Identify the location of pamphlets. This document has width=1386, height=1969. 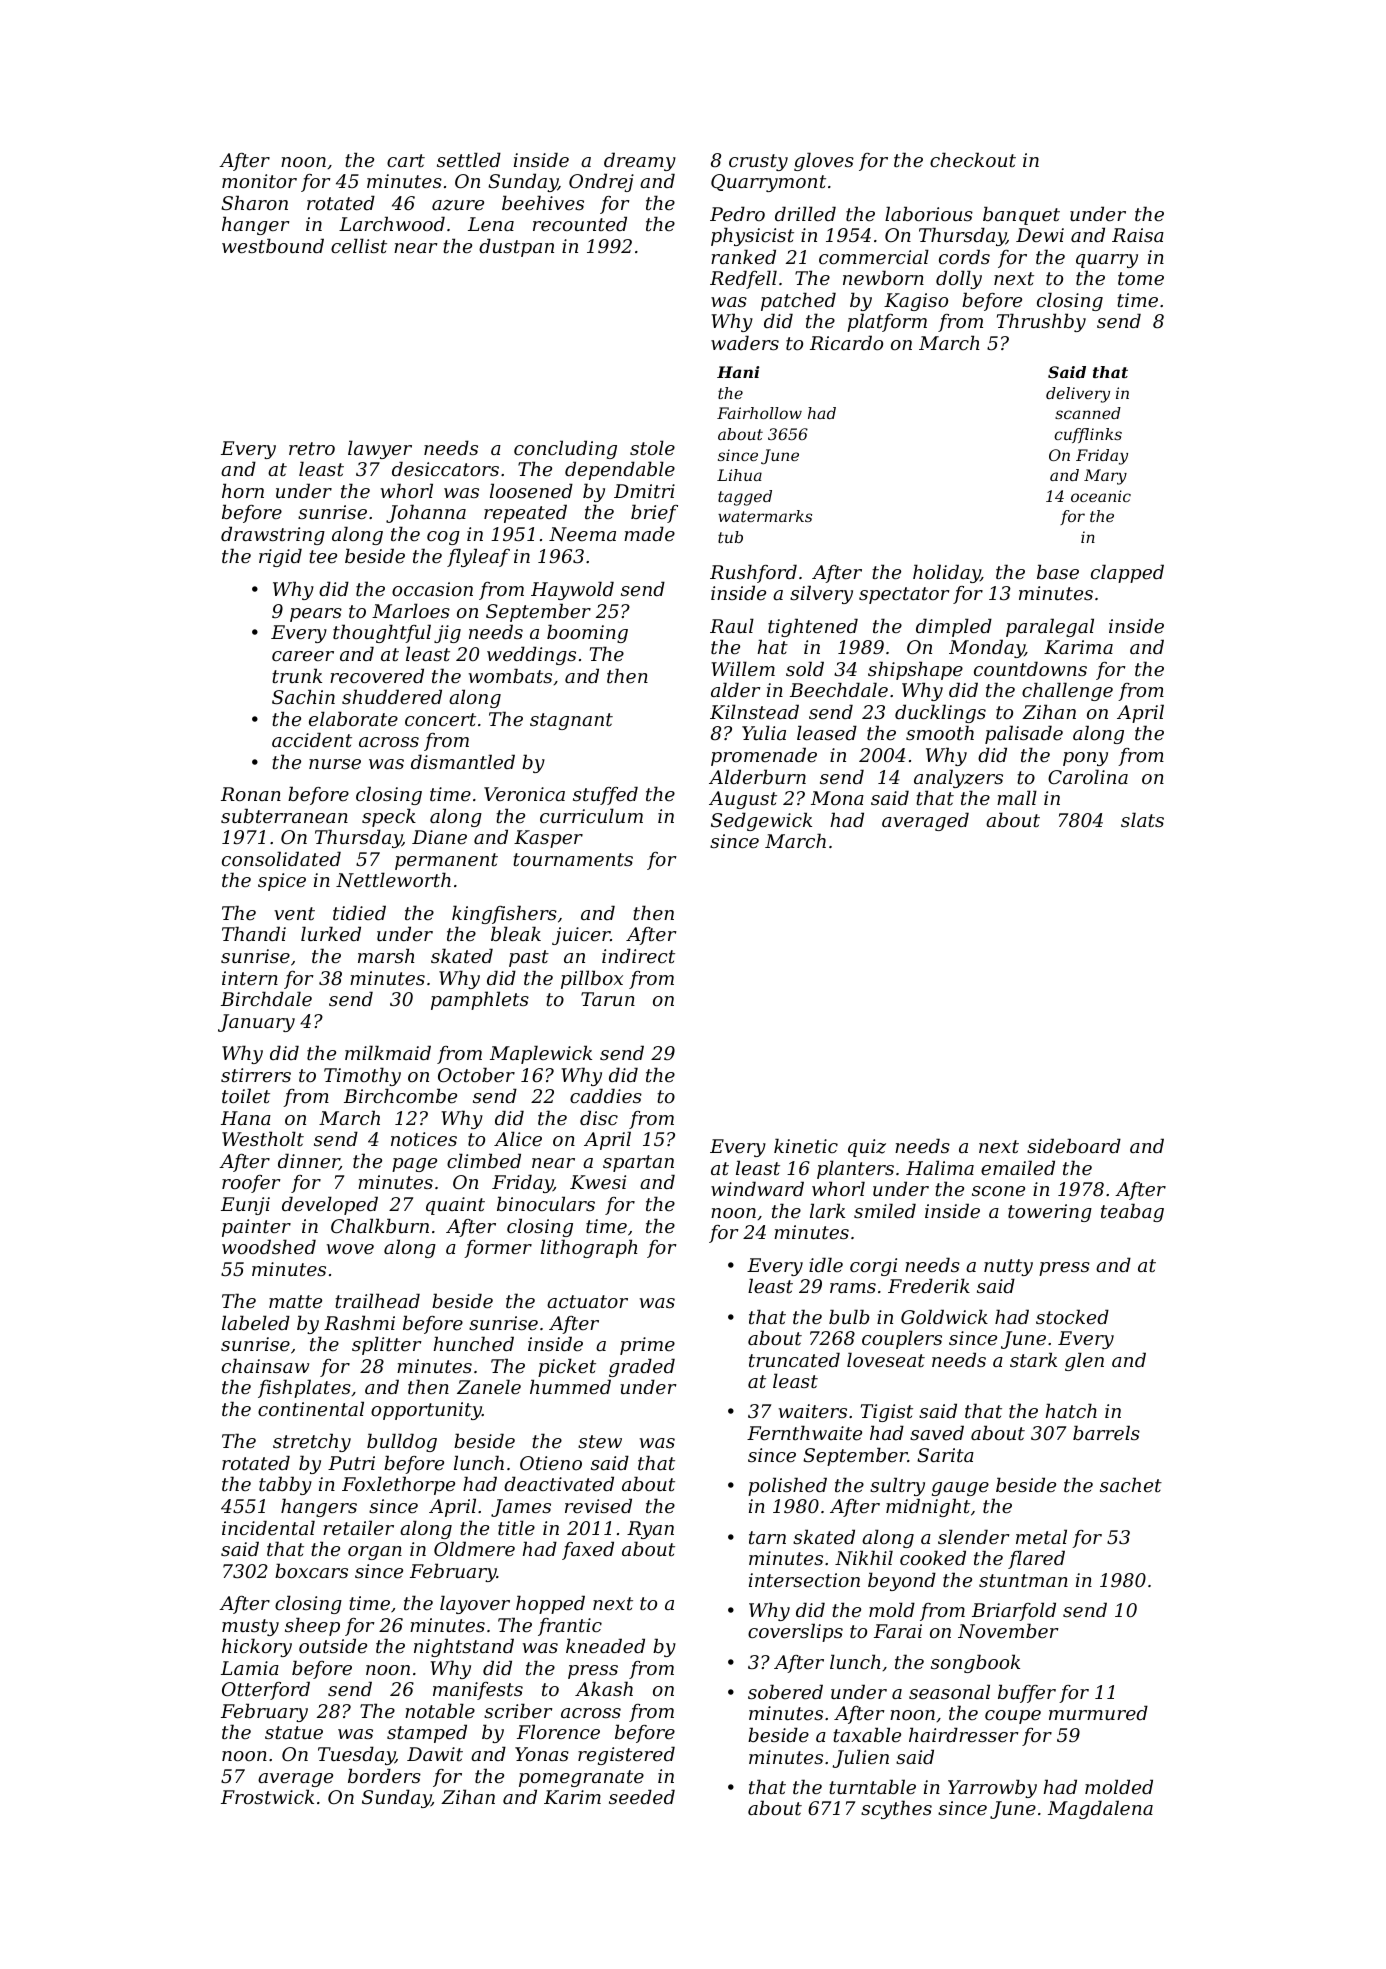
(480, 1000).
